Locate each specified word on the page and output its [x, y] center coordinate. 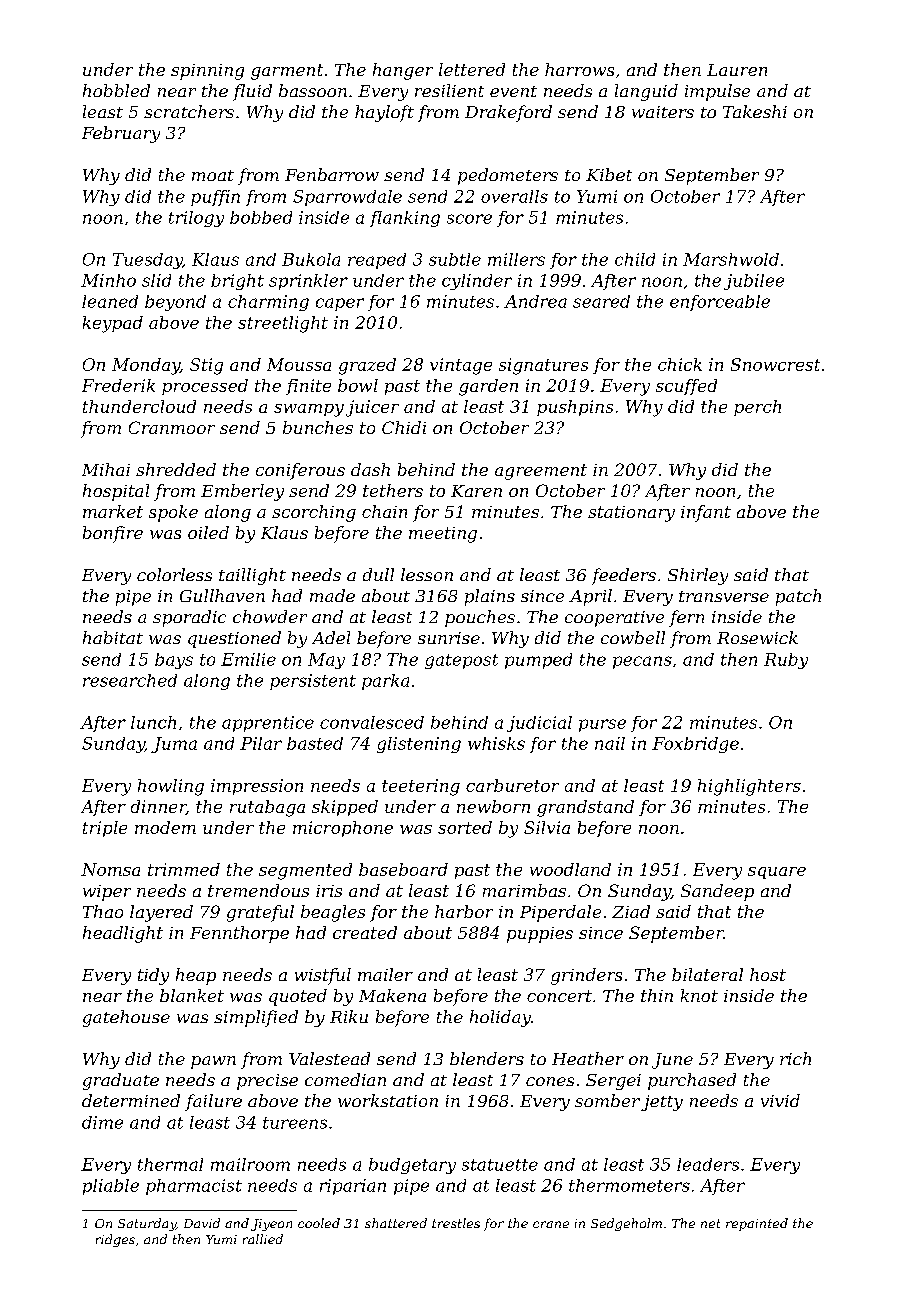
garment [287, 72]
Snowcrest [775, 364]
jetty [662, 1103]
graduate [121, 1081]
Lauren [737, 70]
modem [165, 827]
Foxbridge [695, 745]
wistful [323, 976]
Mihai [106, 469]
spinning [207, 72]
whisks [496, 743]
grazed [367, 366]
